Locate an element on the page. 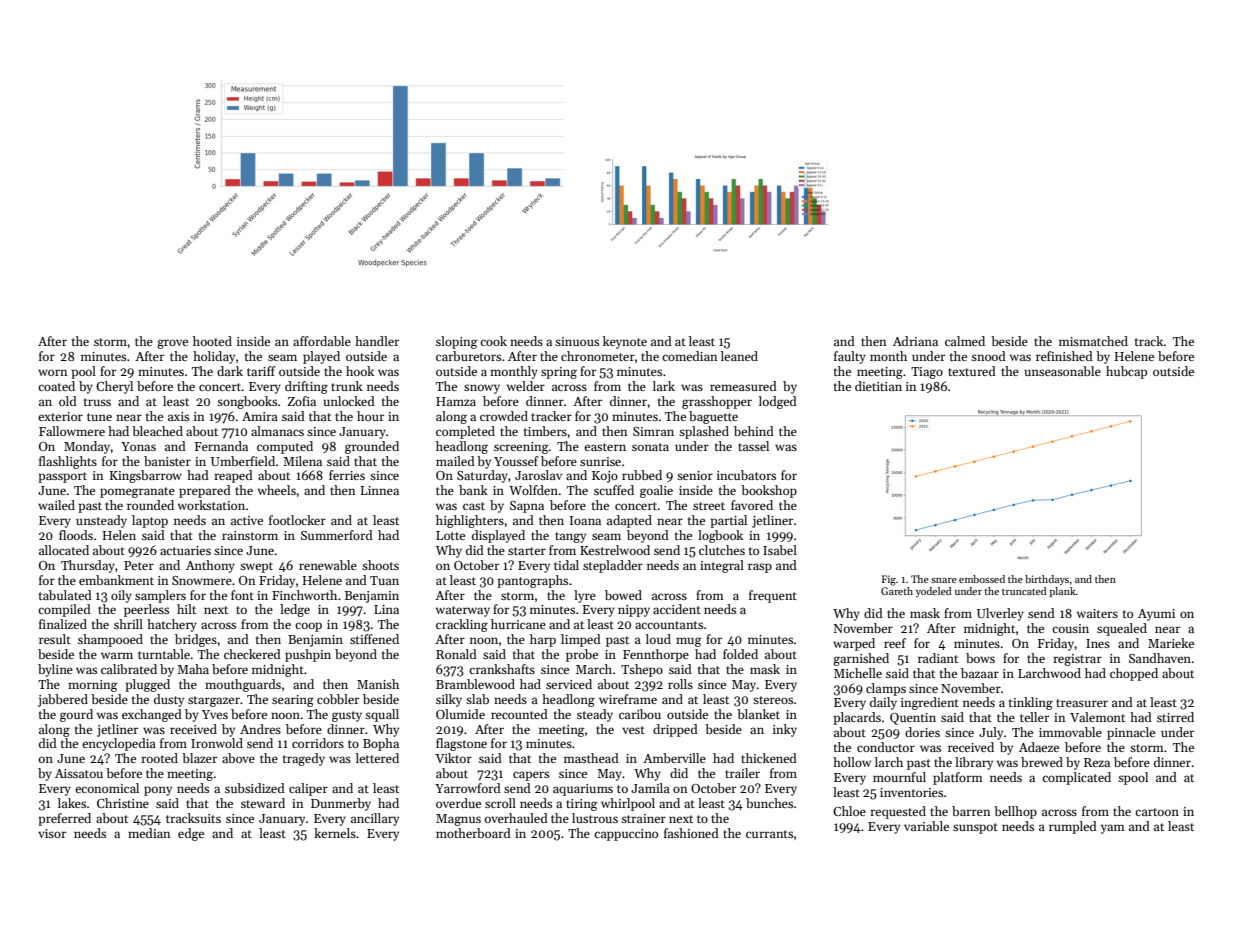  kernels is located at coordinates (335, 833).
